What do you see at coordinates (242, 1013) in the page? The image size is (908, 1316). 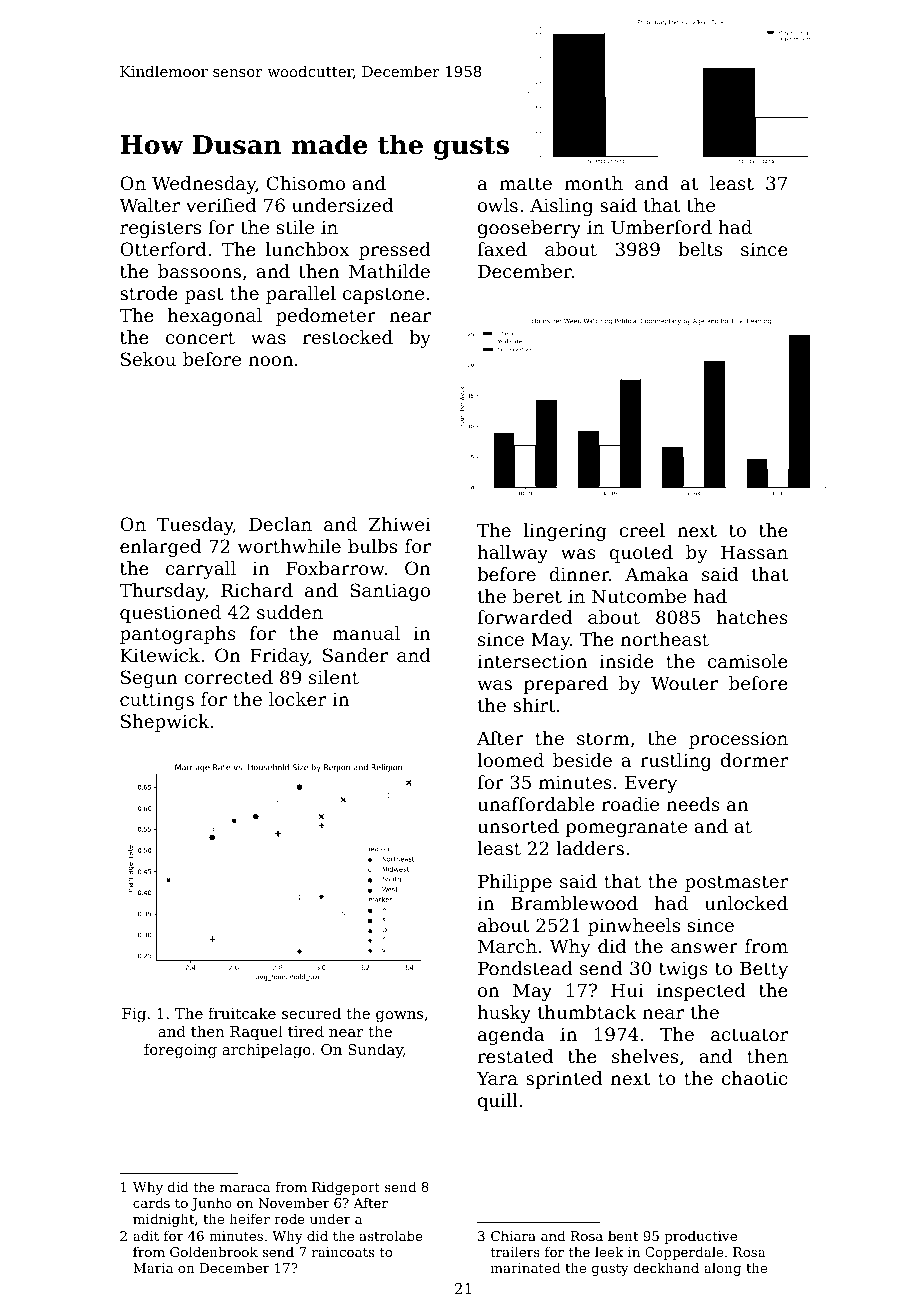 I see `fruitcake` at bounding box center [242, 1013].
